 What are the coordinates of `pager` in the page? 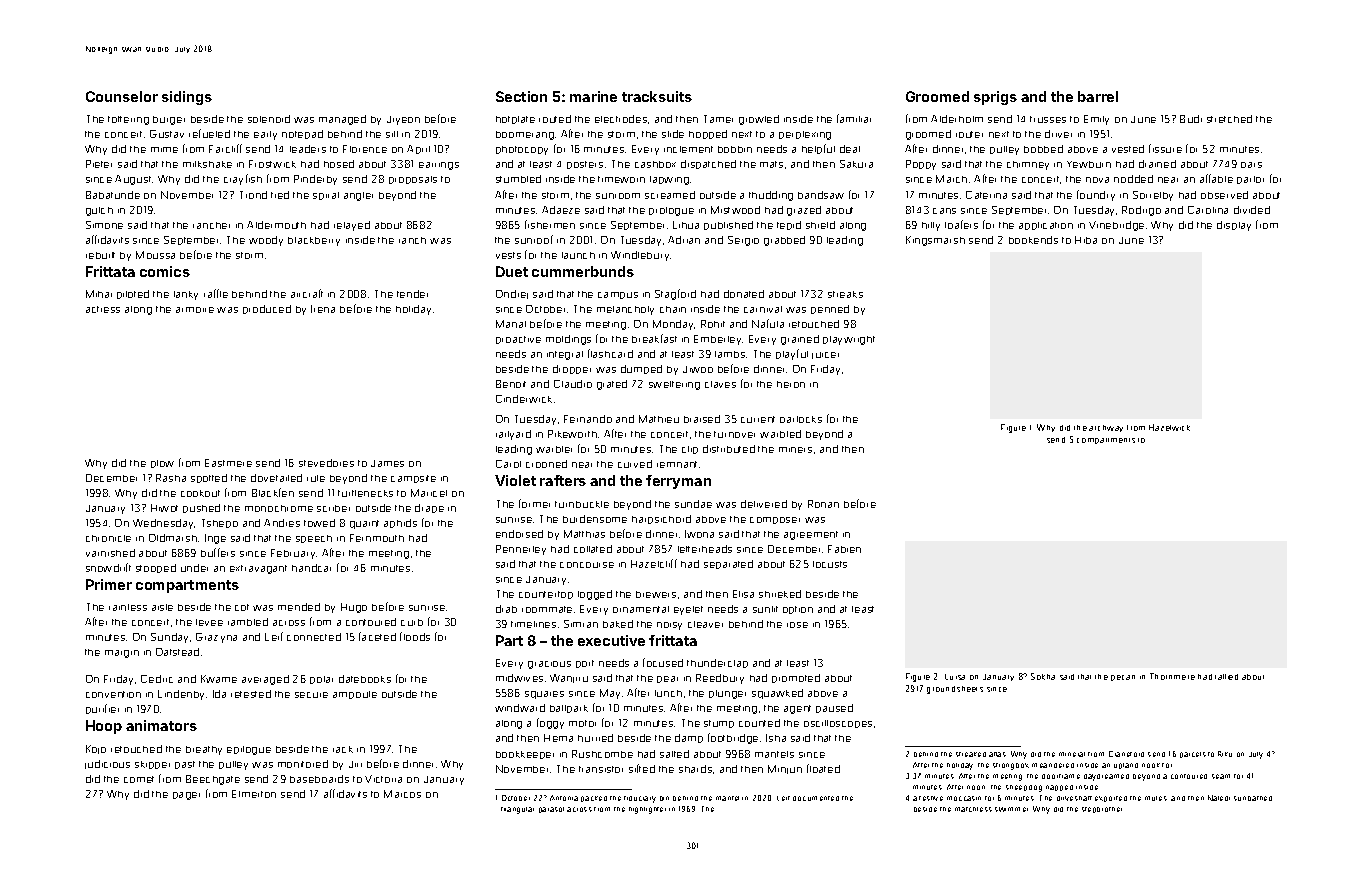 It's located at (186, 796).
